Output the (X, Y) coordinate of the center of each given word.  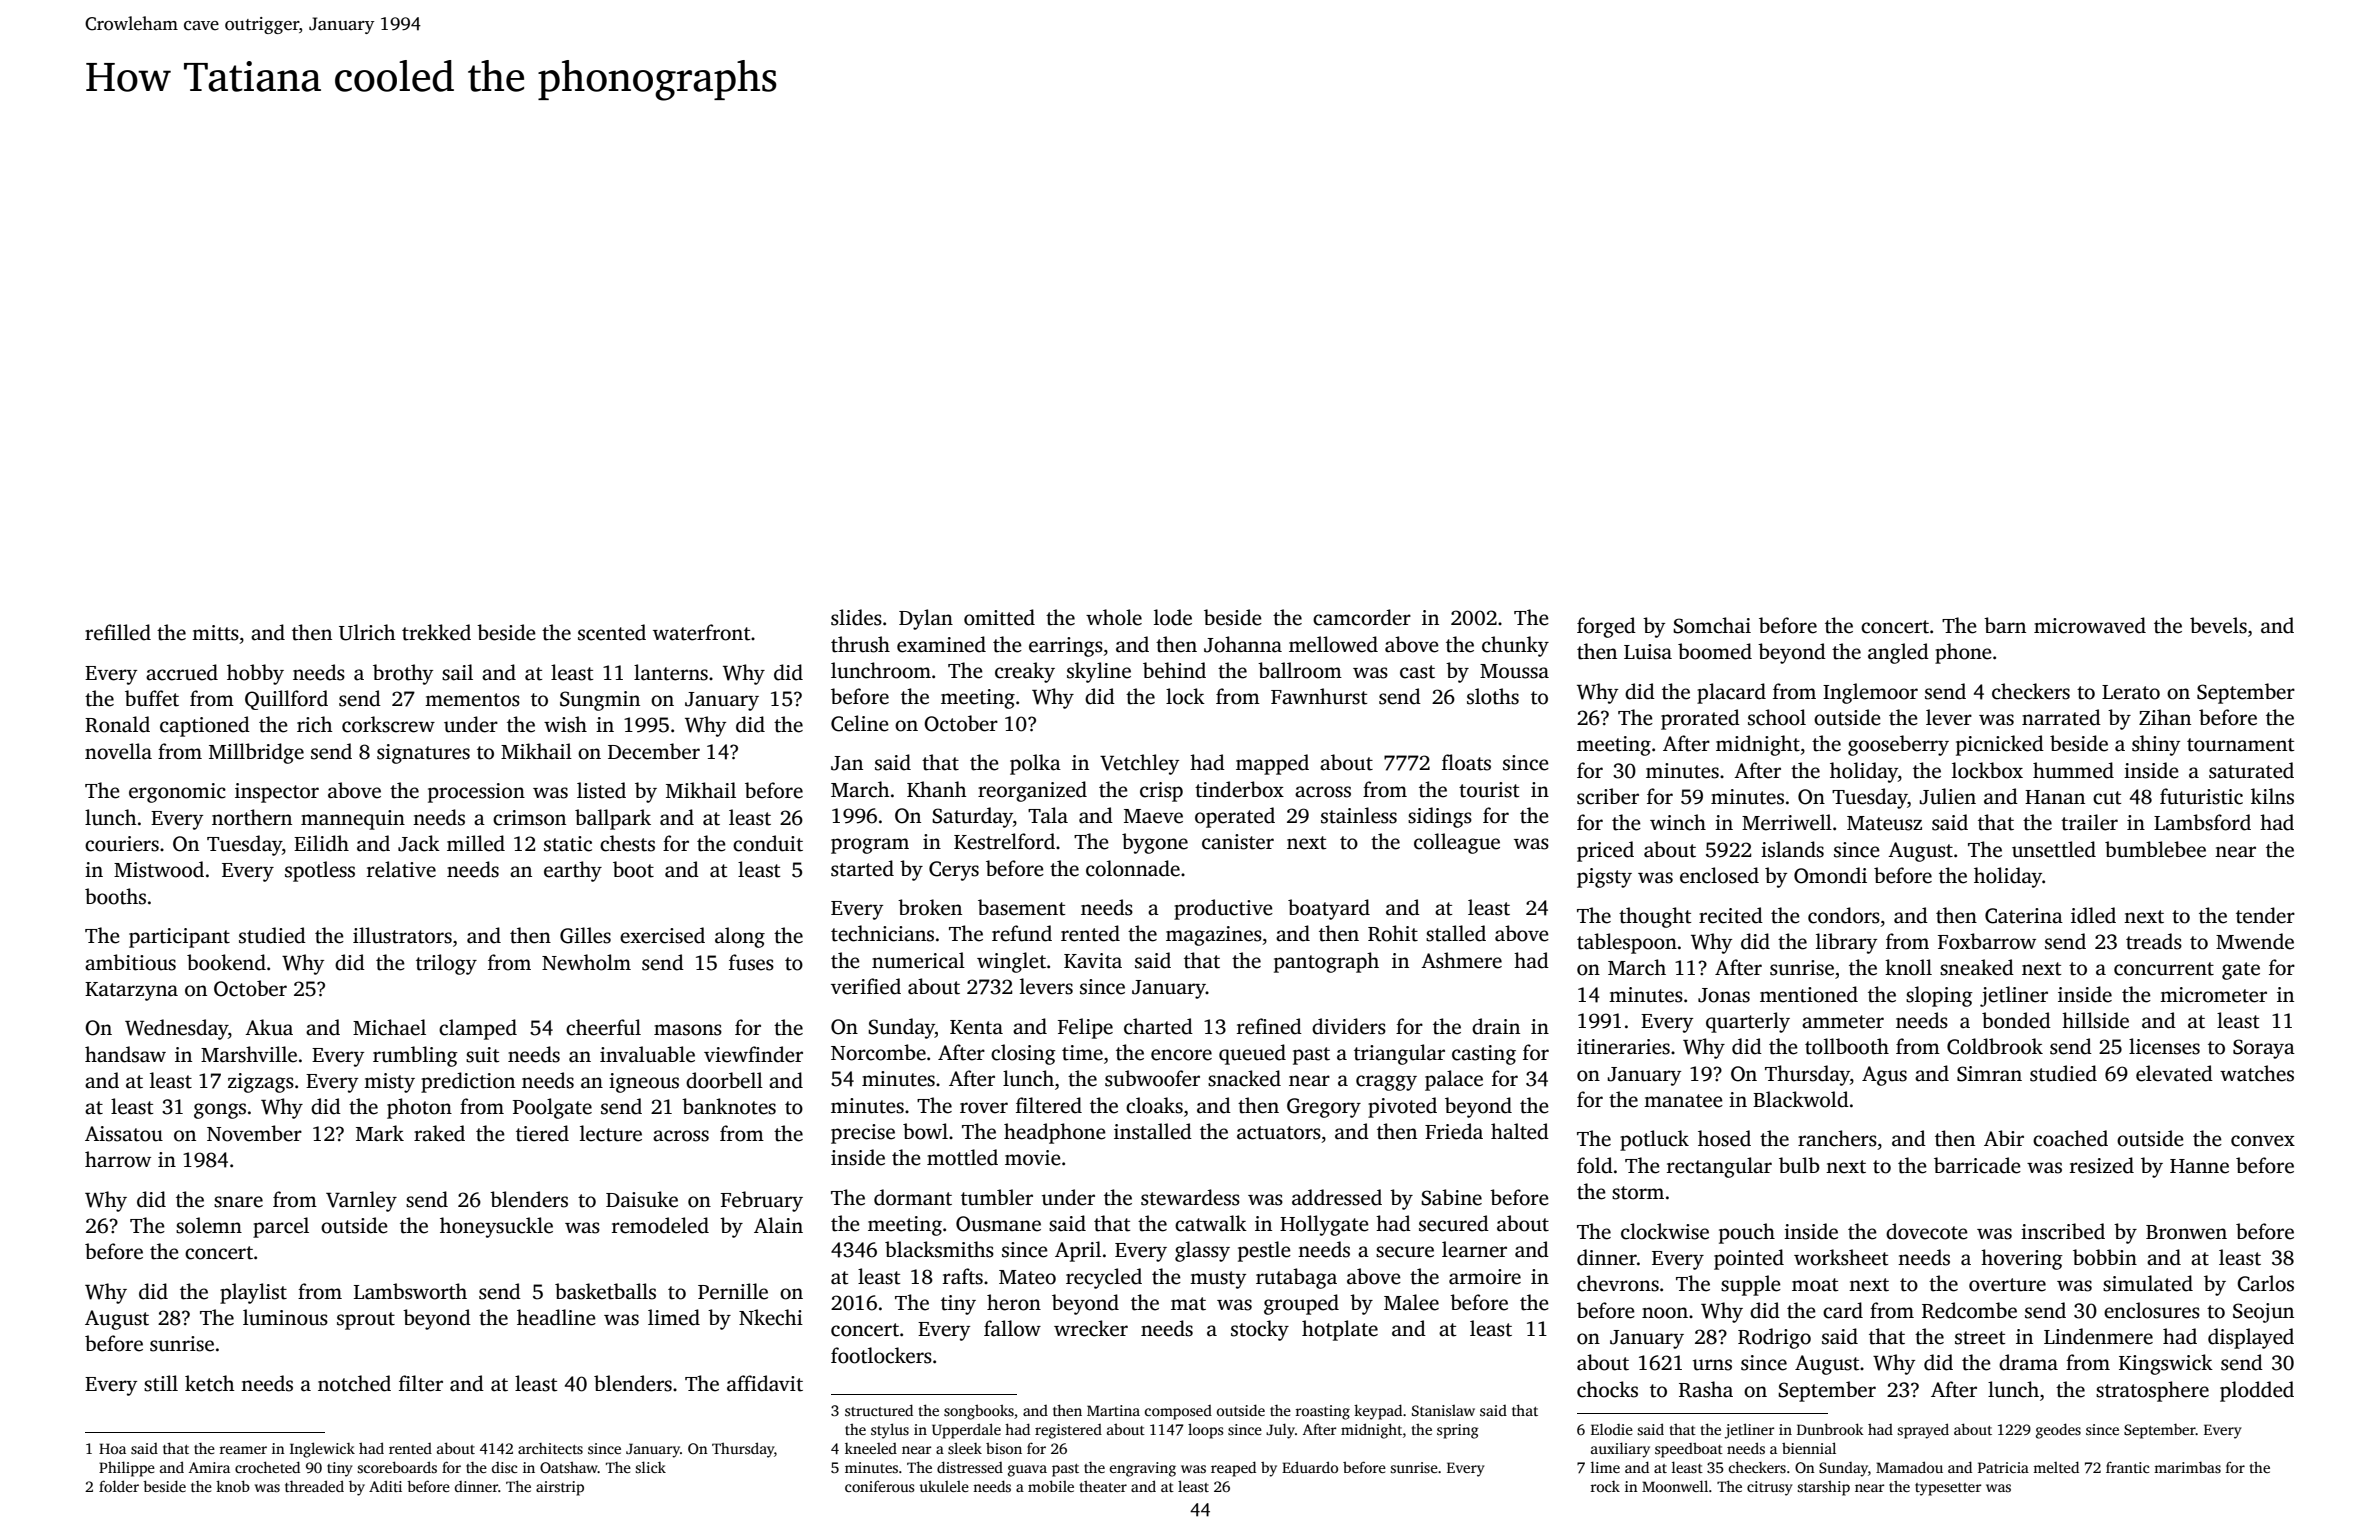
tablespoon (1627, 943)
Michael (389, 1027)
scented (612, 632)
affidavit (765, 1383)
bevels (2218, 625)
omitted (999, 617)
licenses (2164, 1046)
